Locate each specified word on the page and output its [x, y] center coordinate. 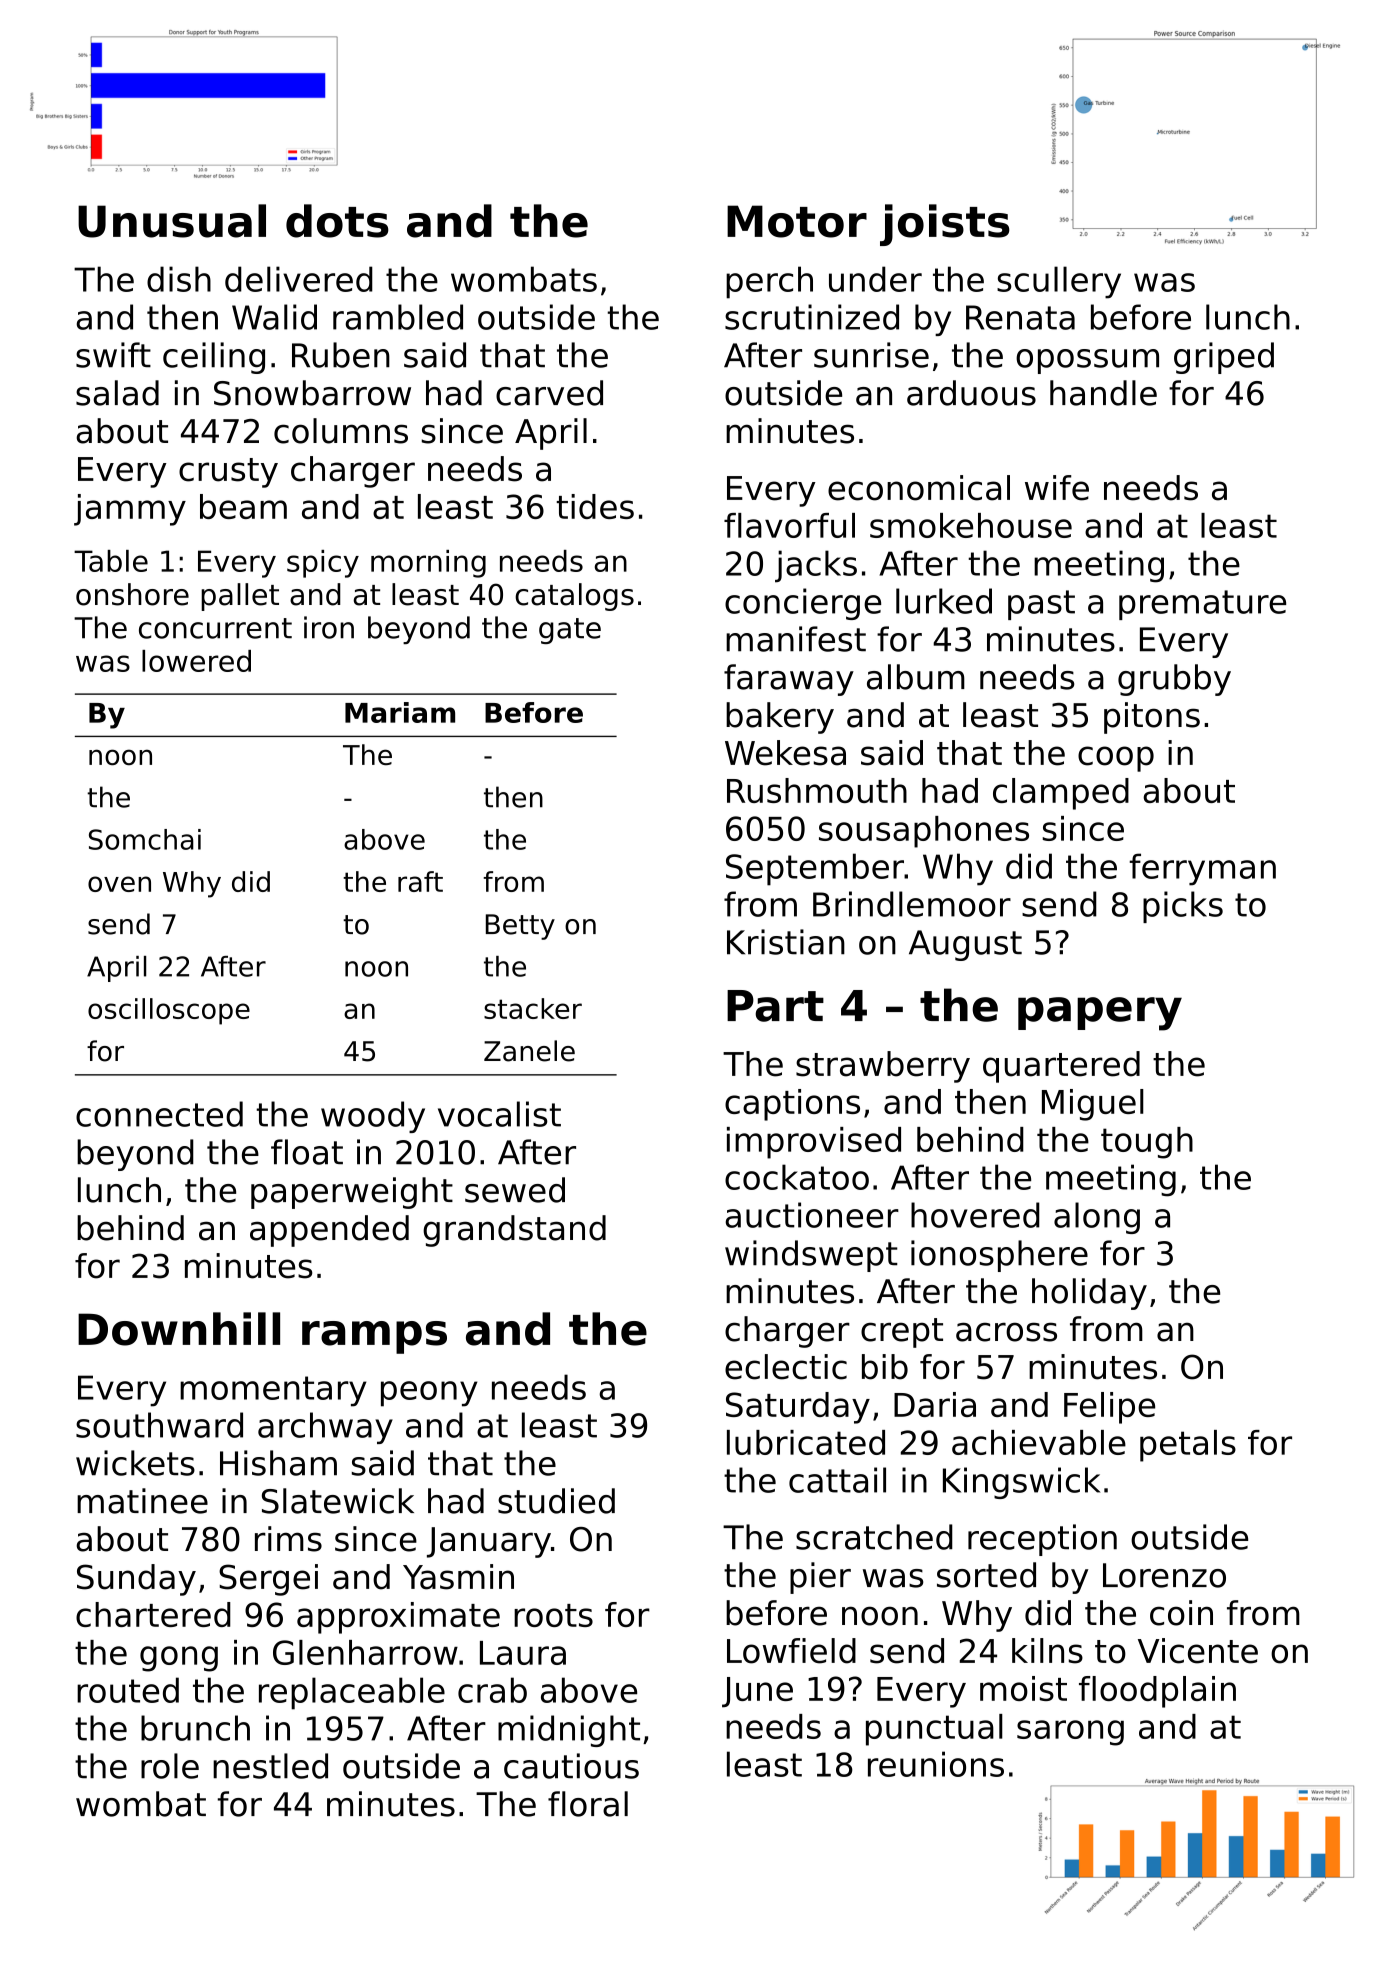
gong [179, 1659]
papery [1100, 1014]
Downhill [179, 1329]
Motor [797, 221]
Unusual [172, 221]
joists [945, 225]
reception [1042, 1540]
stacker [533, 1008]
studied [556, 1501]
